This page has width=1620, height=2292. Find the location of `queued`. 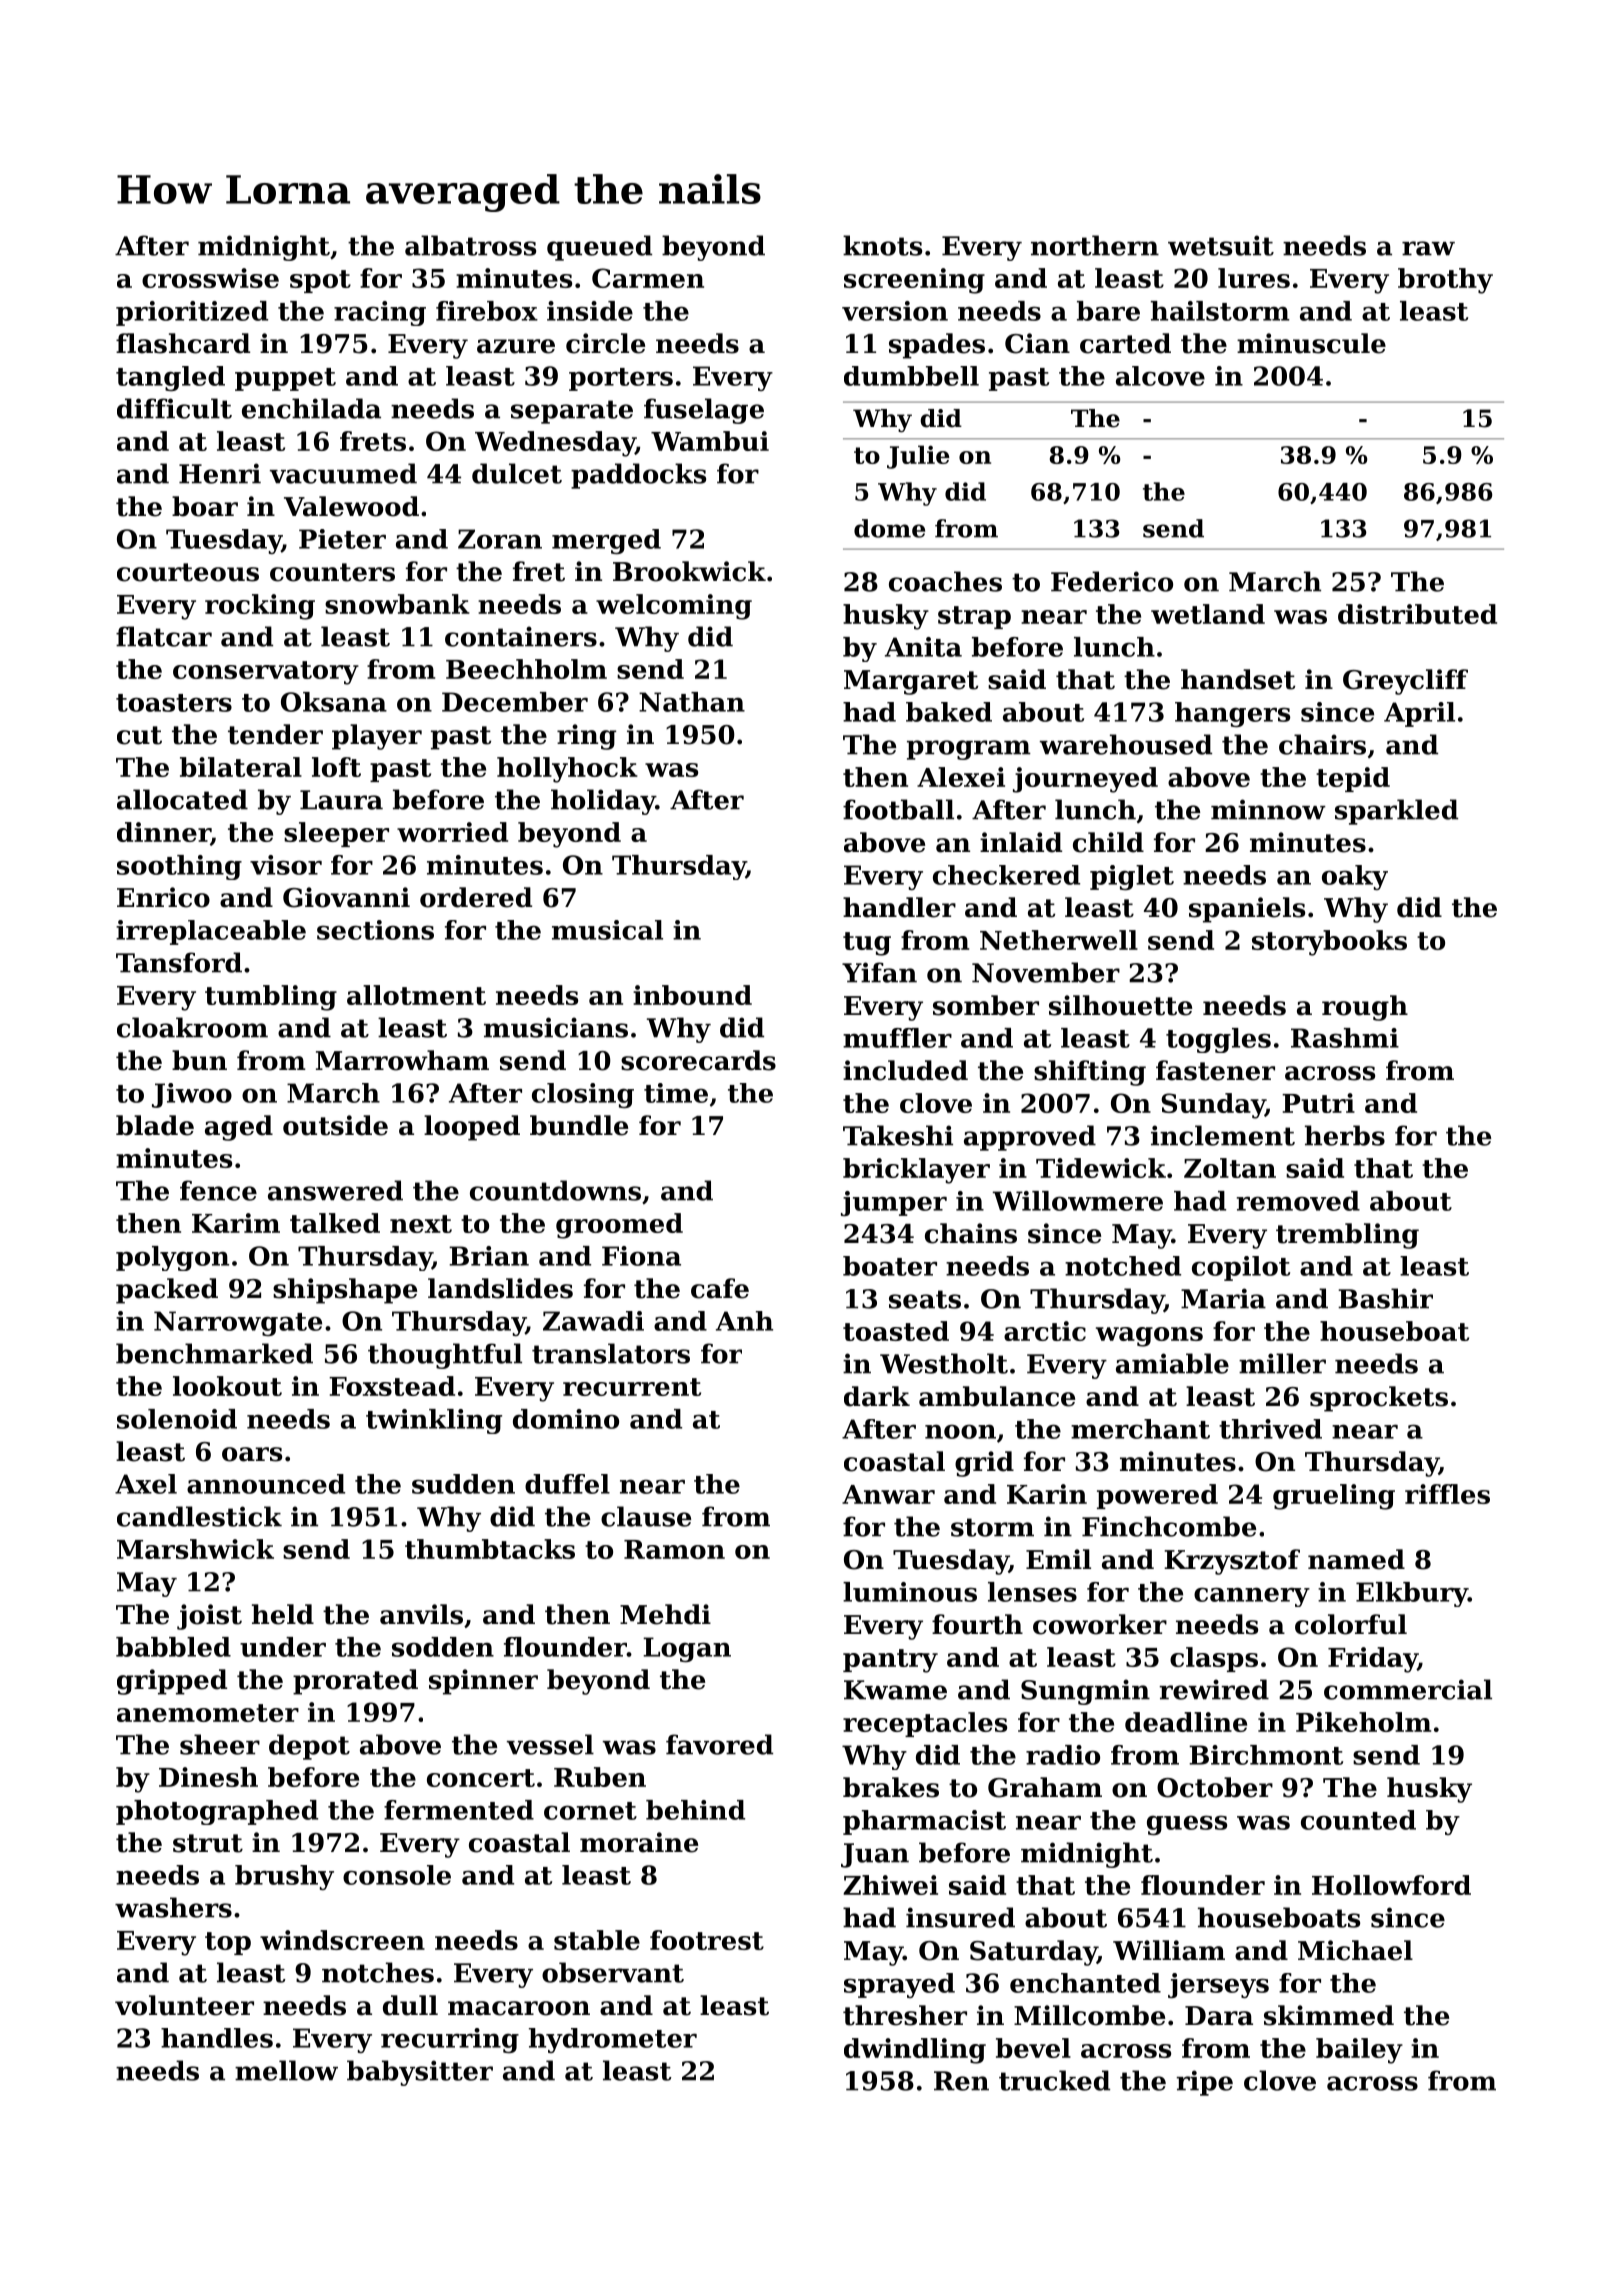

queued is located at coordinates (599, 248).
